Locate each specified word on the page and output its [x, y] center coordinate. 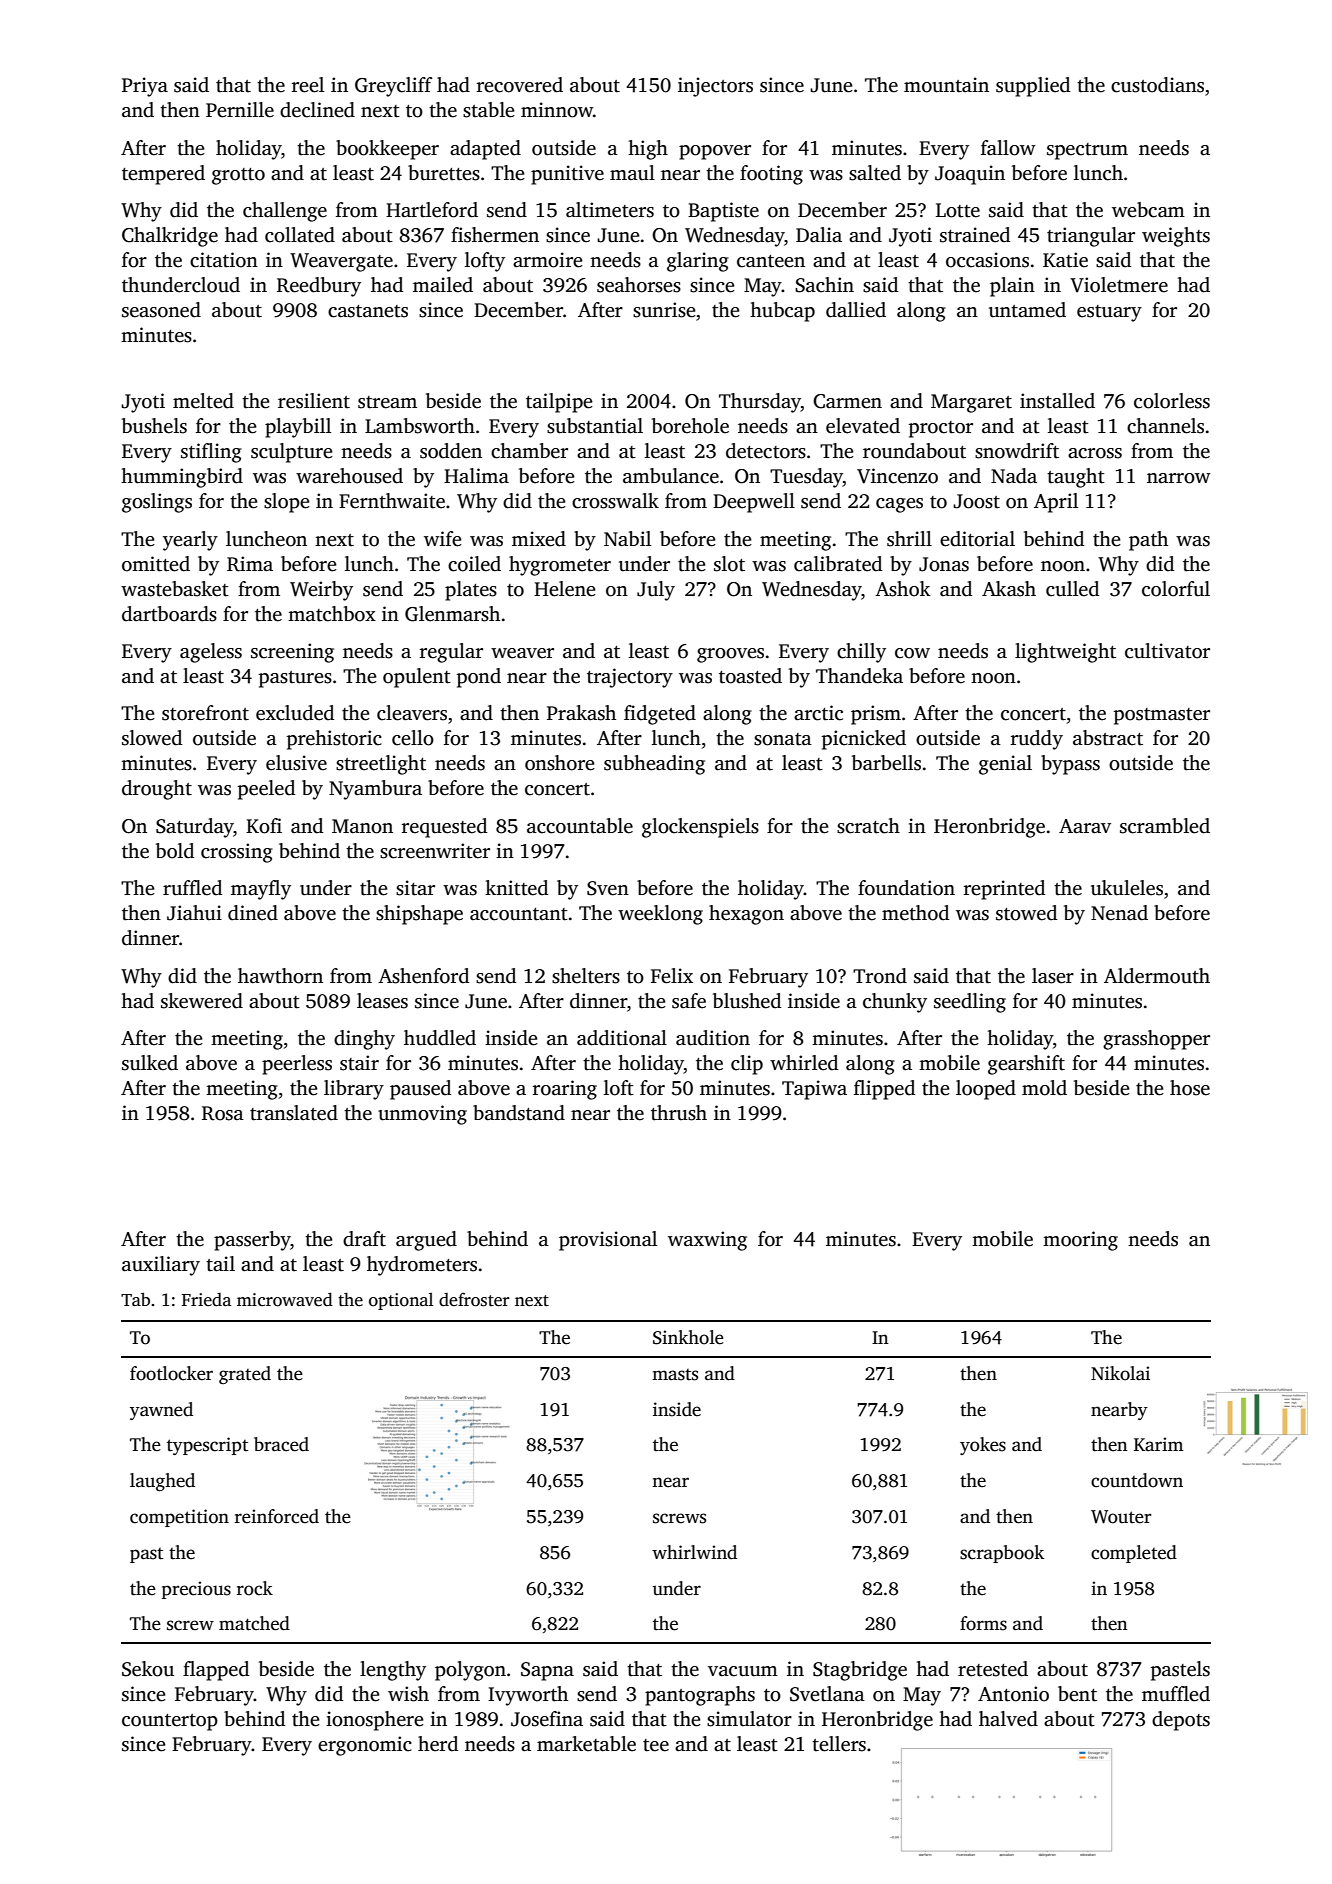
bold [175, 851]
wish [408, 1694]
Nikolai [1120, 1373]
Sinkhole [688, 1337]
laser [1053, 976]
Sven [608, 888]
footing [771, 175]
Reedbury [319, 287]
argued [426, 1241]
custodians [1157, 85]
